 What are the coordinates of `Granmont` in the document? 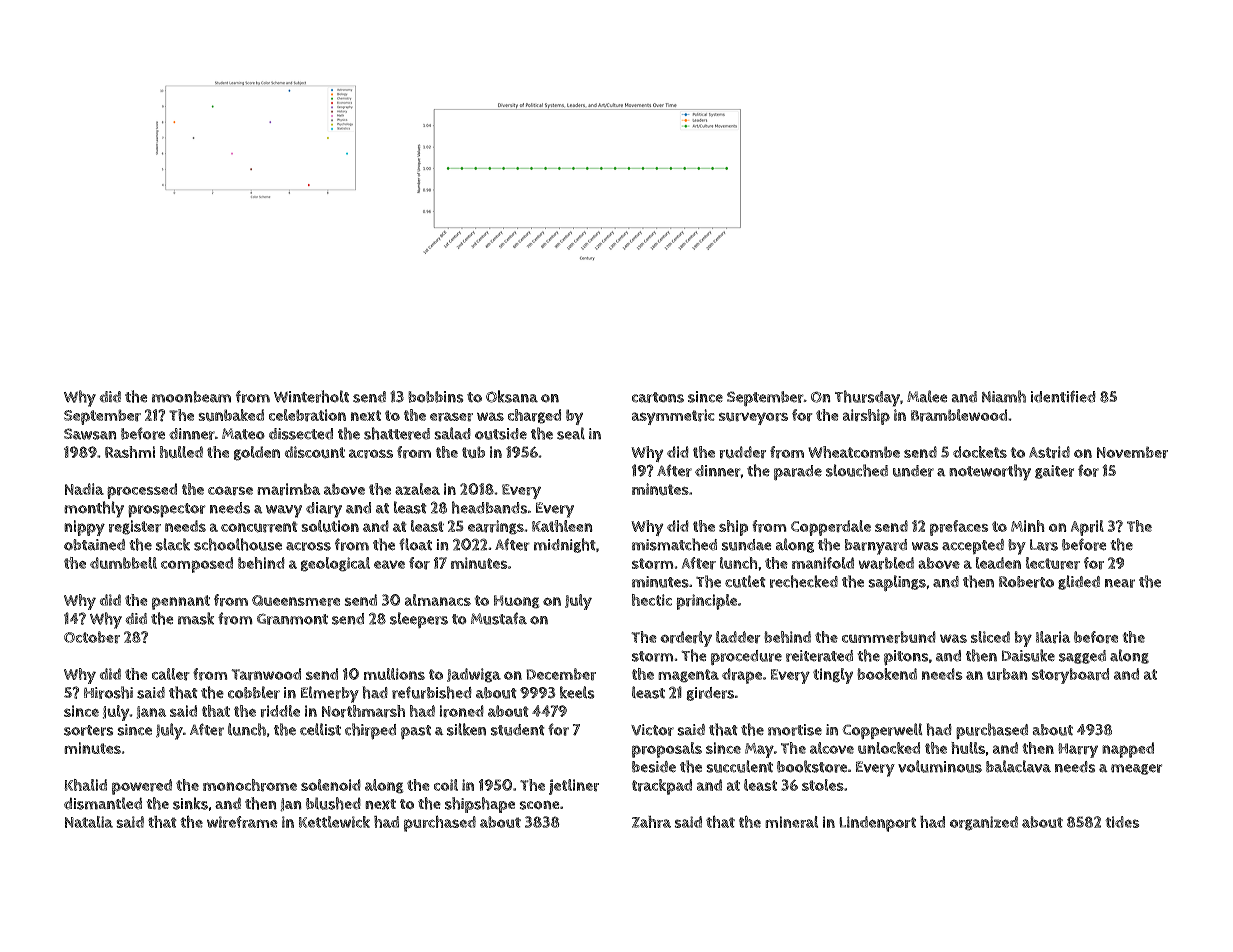 It's located at (292, 619).
